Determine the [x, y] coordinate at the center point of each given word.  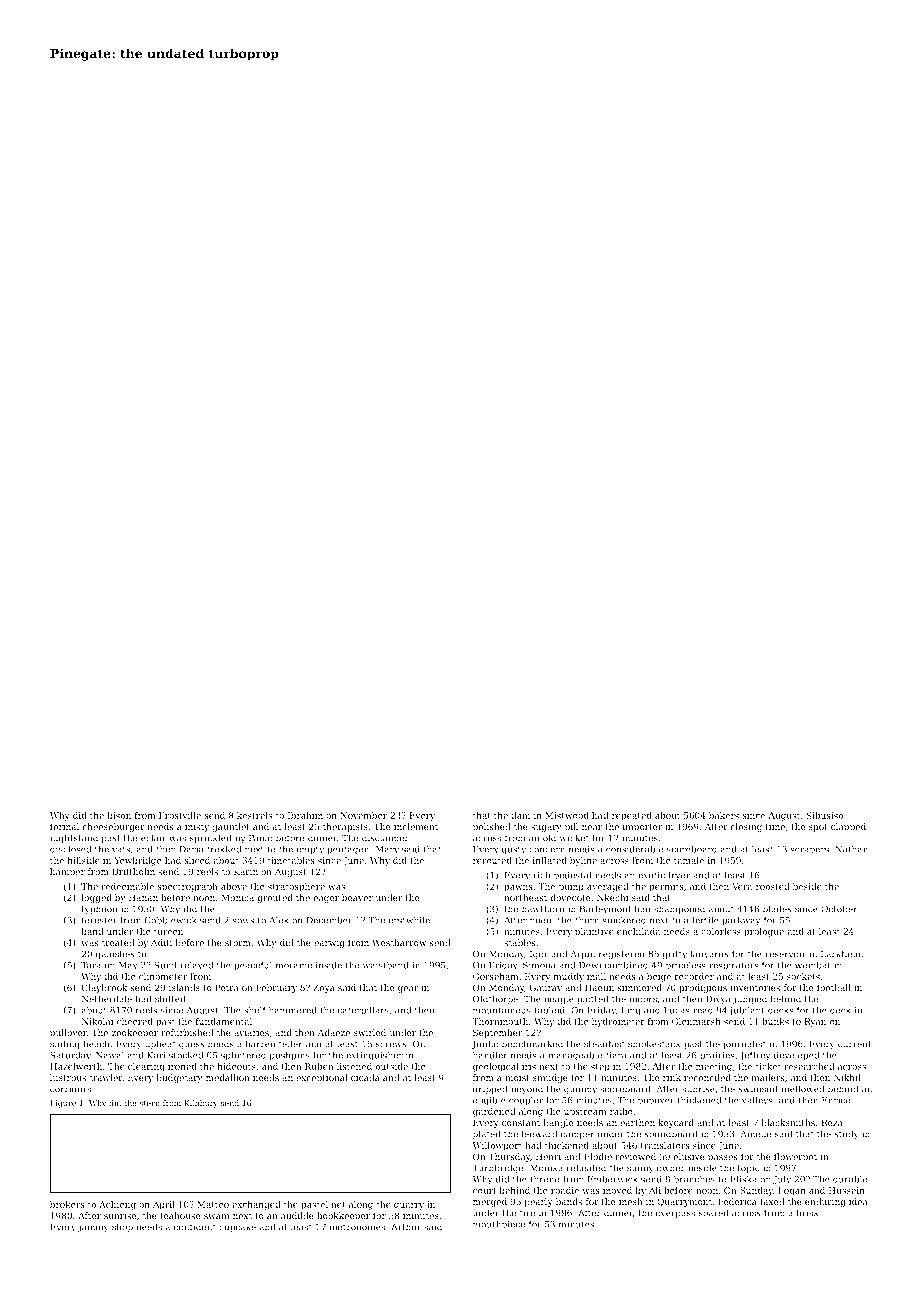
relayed [197, 966]
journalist [744, 1045]
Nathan [851, 849]
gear [408, 989]
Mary [387, 850]
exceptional [322, 1078]
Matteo [213, 1204]
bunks [775, 1021]
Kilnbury [201, 1104]
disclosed [71, 849]
